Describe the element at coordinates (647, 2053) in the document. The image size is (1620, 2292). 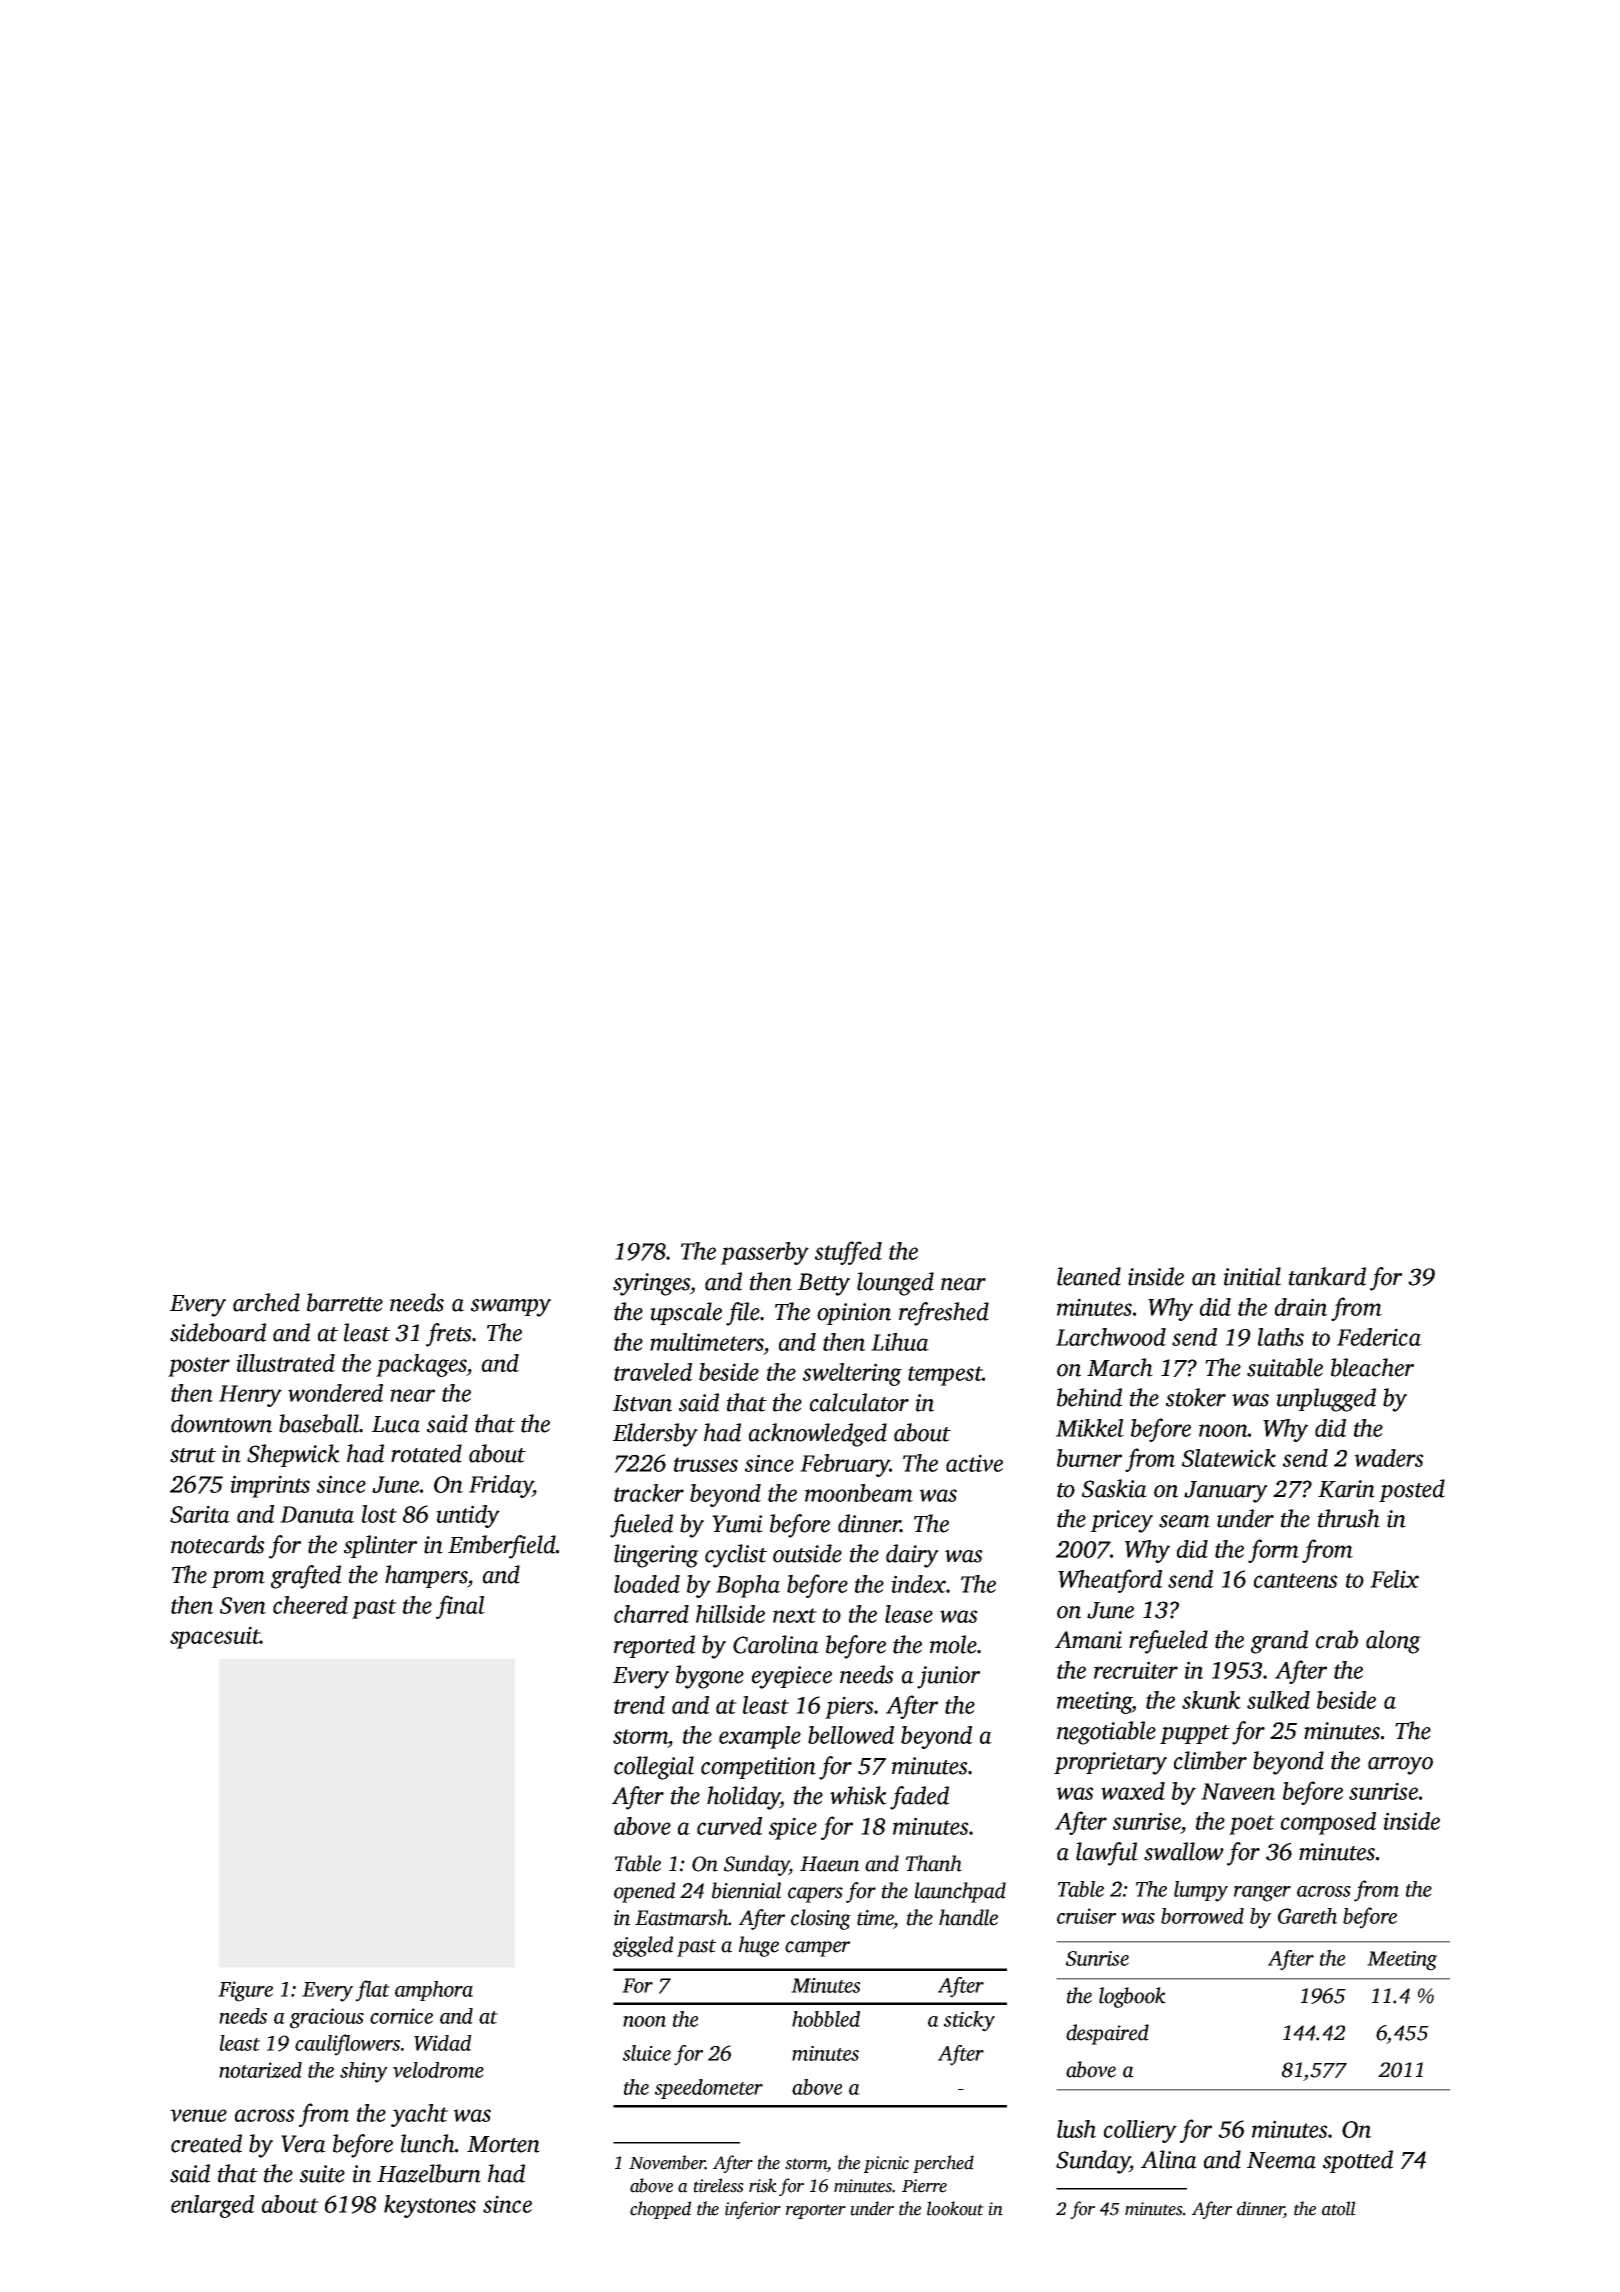
I see `sluice` at that location.
